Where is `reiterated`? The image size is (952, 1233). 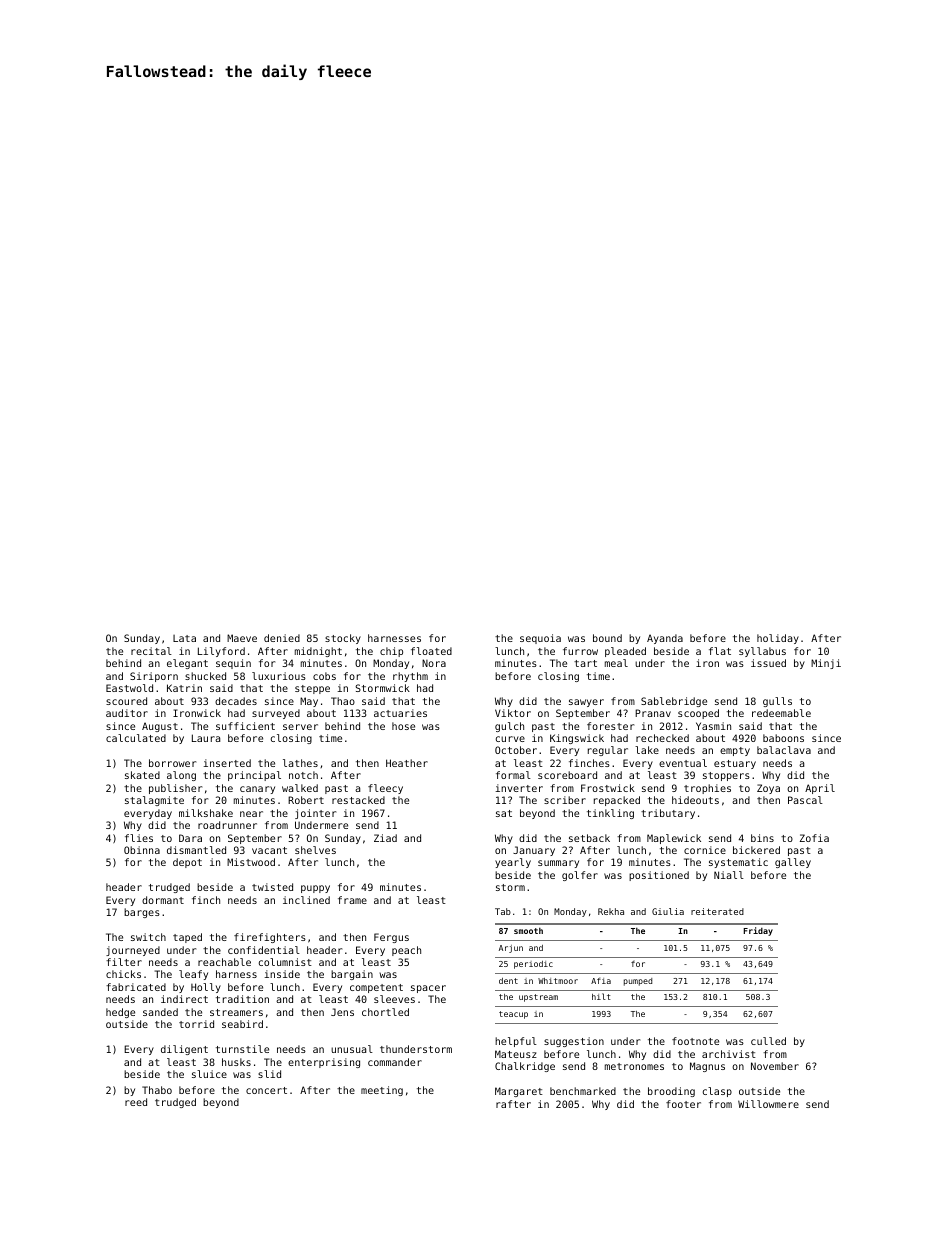 reiterated is located at coordinates (717, 911).
